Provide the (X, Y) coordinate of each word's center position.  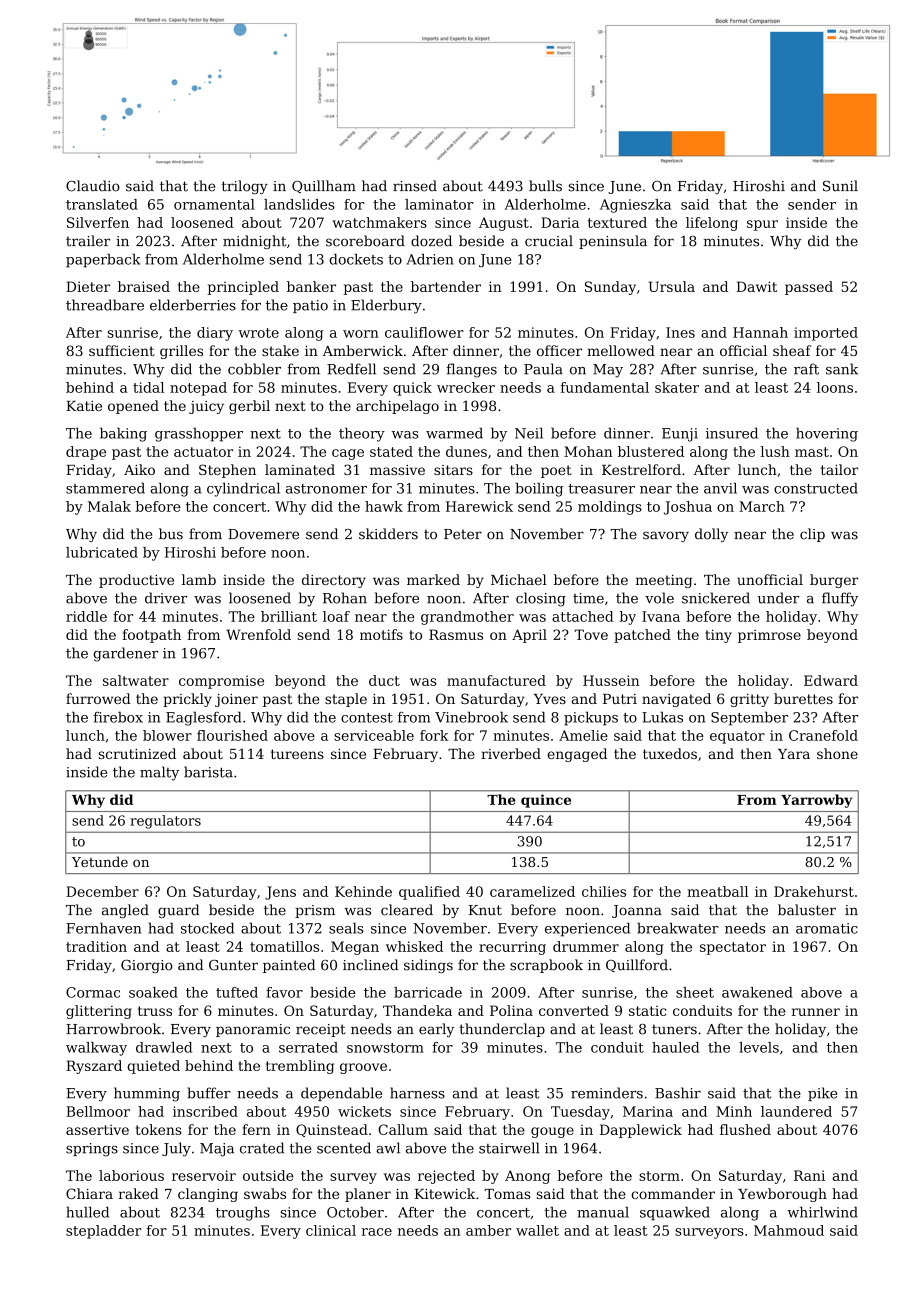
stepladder (104, 1232)
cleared (407, 910)
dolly (711, 535)
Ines (680, 332)
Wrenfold (258, 634)
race (377, 1232)
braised (144, 286)
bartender (446, 286)
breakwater (678, 928)
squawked (675, 1213)
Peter (463, 534)
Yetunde (100, 861)
